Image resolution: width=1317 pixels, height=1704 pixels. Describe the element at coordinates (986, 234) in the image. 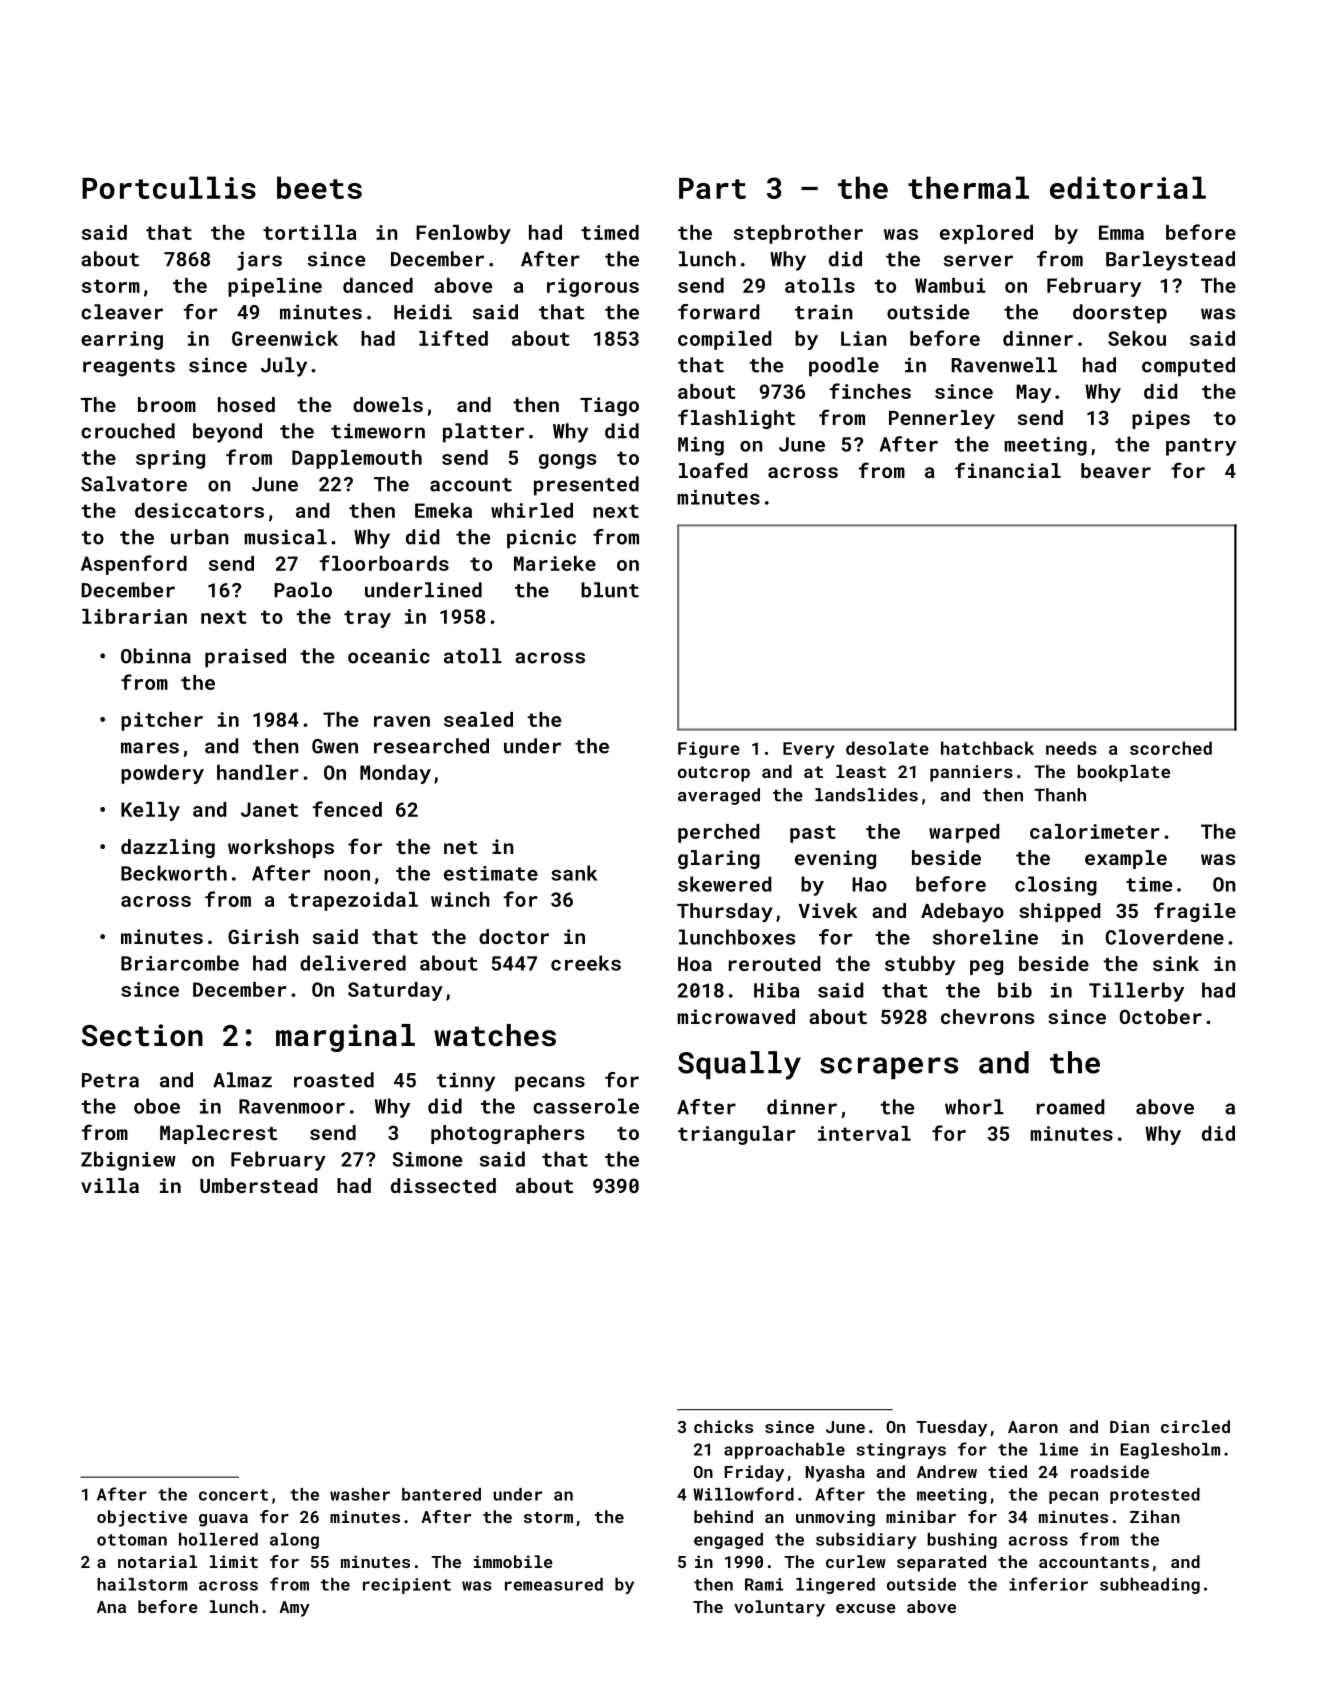

I see `explored` at that location.
